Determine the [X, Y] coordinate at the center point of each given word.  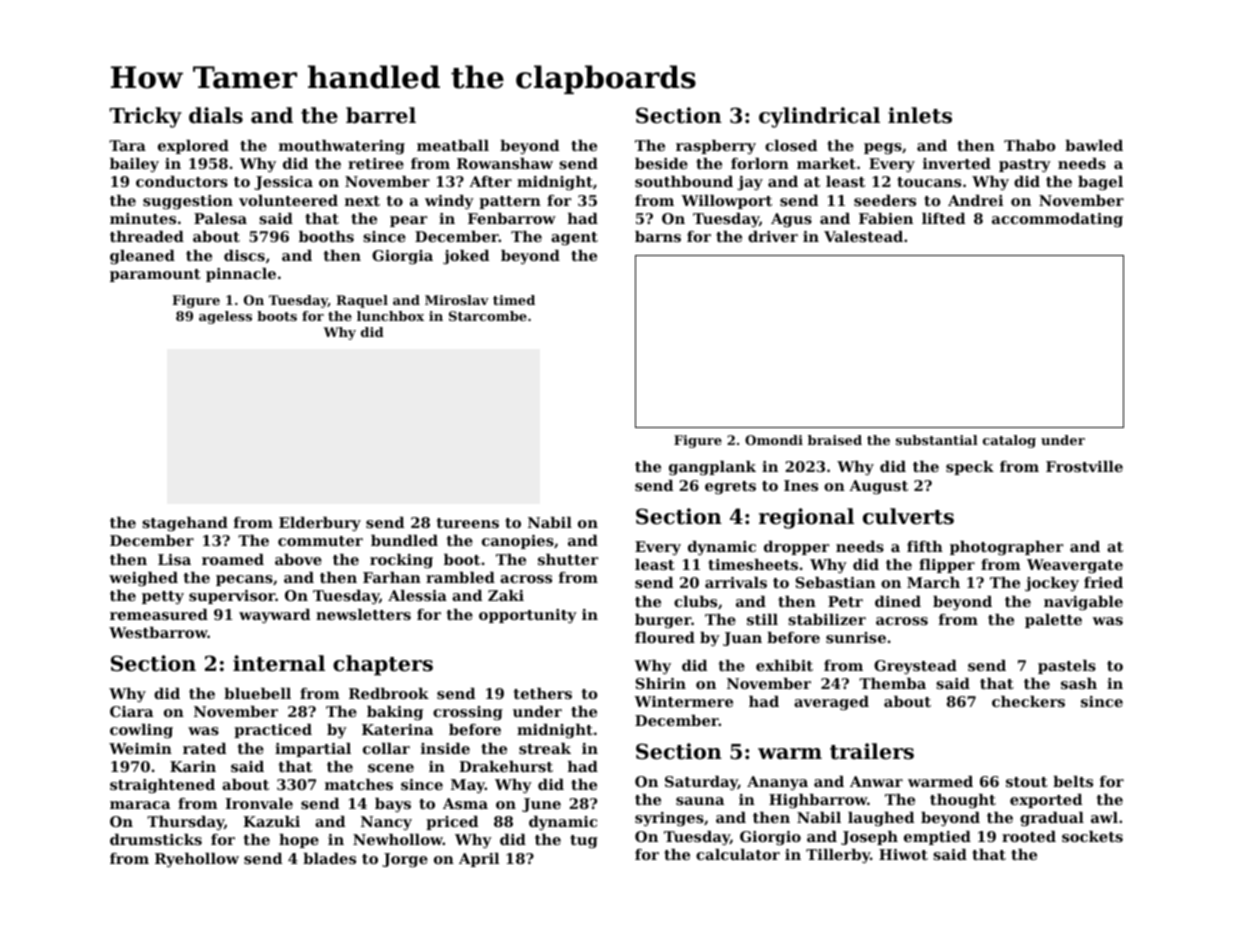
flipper [947, 566]
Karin [193, 766]
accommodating [1057, 220]
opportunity [528, 616]
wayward [274, 616]
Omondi [774, 440]
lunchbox [390, 316]
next [362, 201]
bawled [1094, 145]
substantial [937, 440]
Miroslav [457, 300]
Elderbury [320, 524]
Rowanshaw [505, 163]
